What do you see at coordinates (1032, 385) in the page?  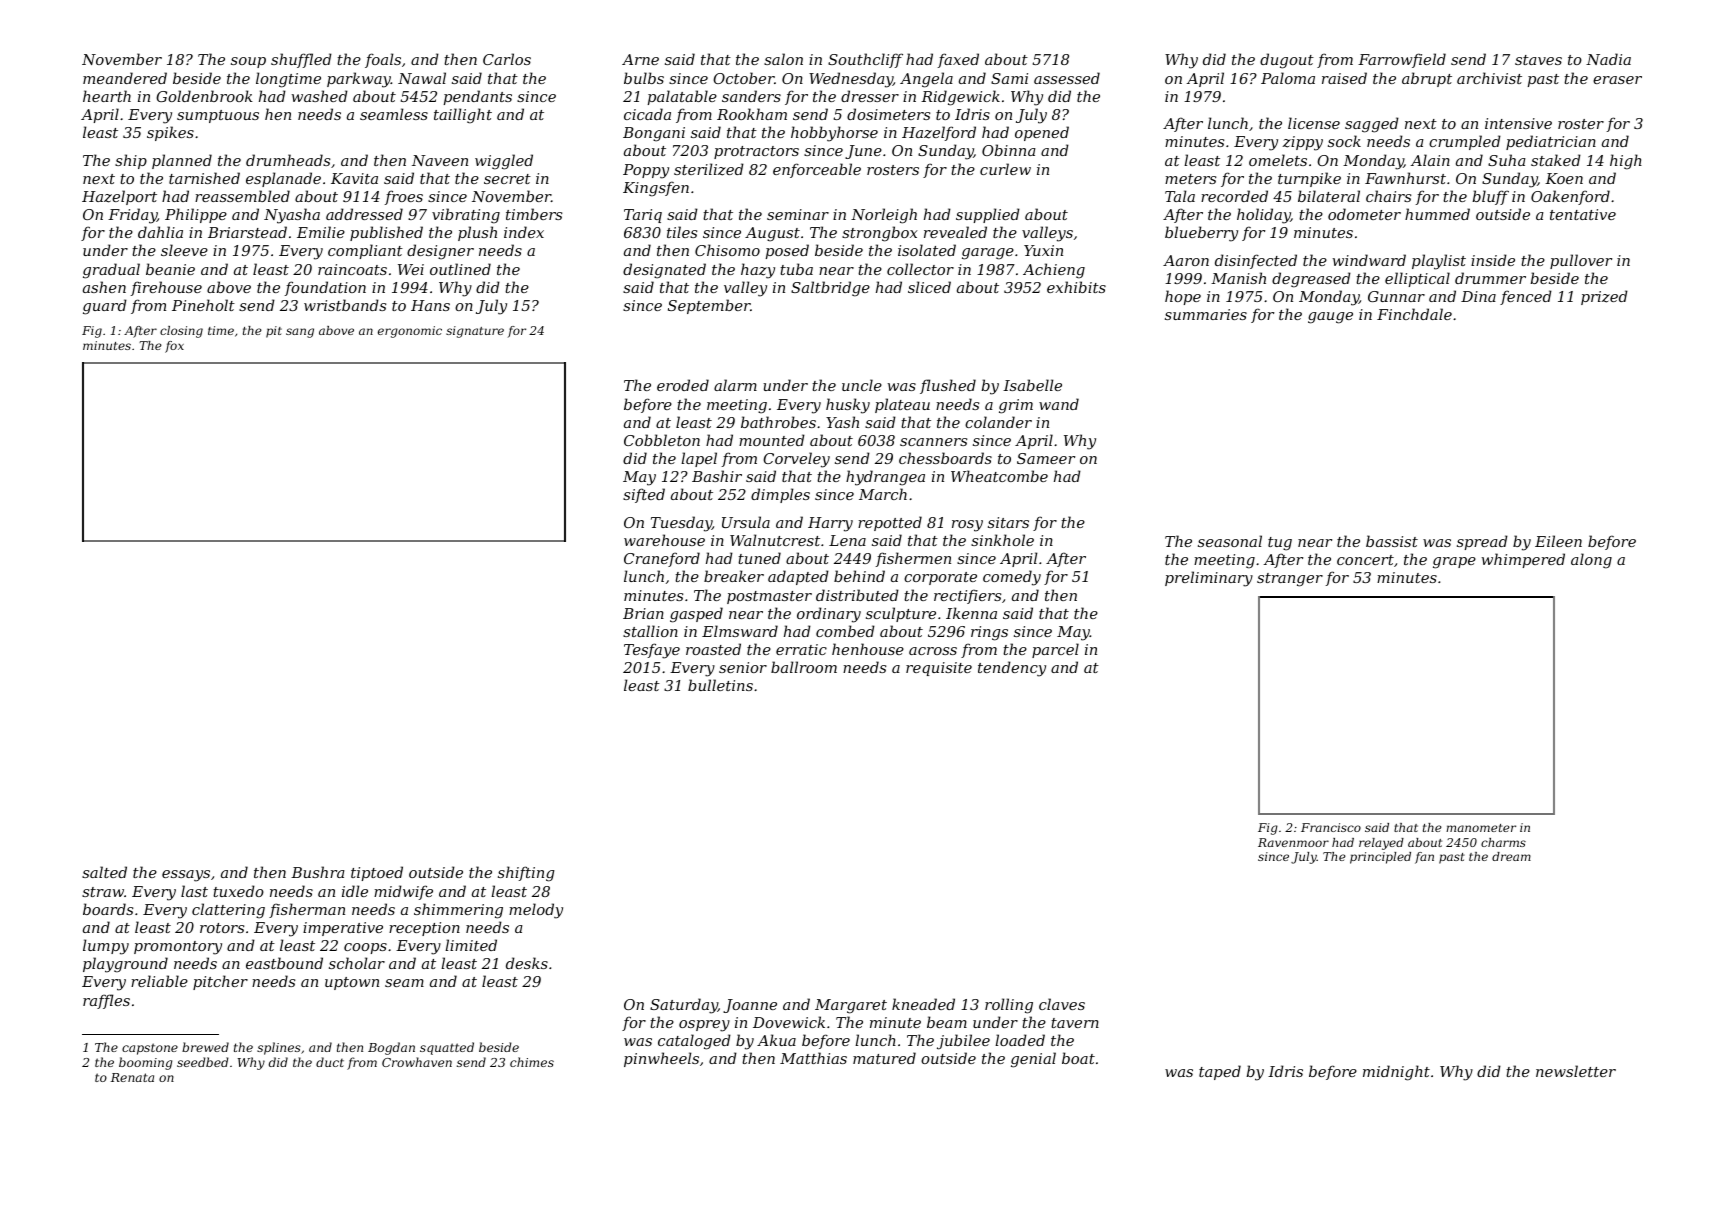 I see `Isabelle` at bounding box center [1032, 385].
